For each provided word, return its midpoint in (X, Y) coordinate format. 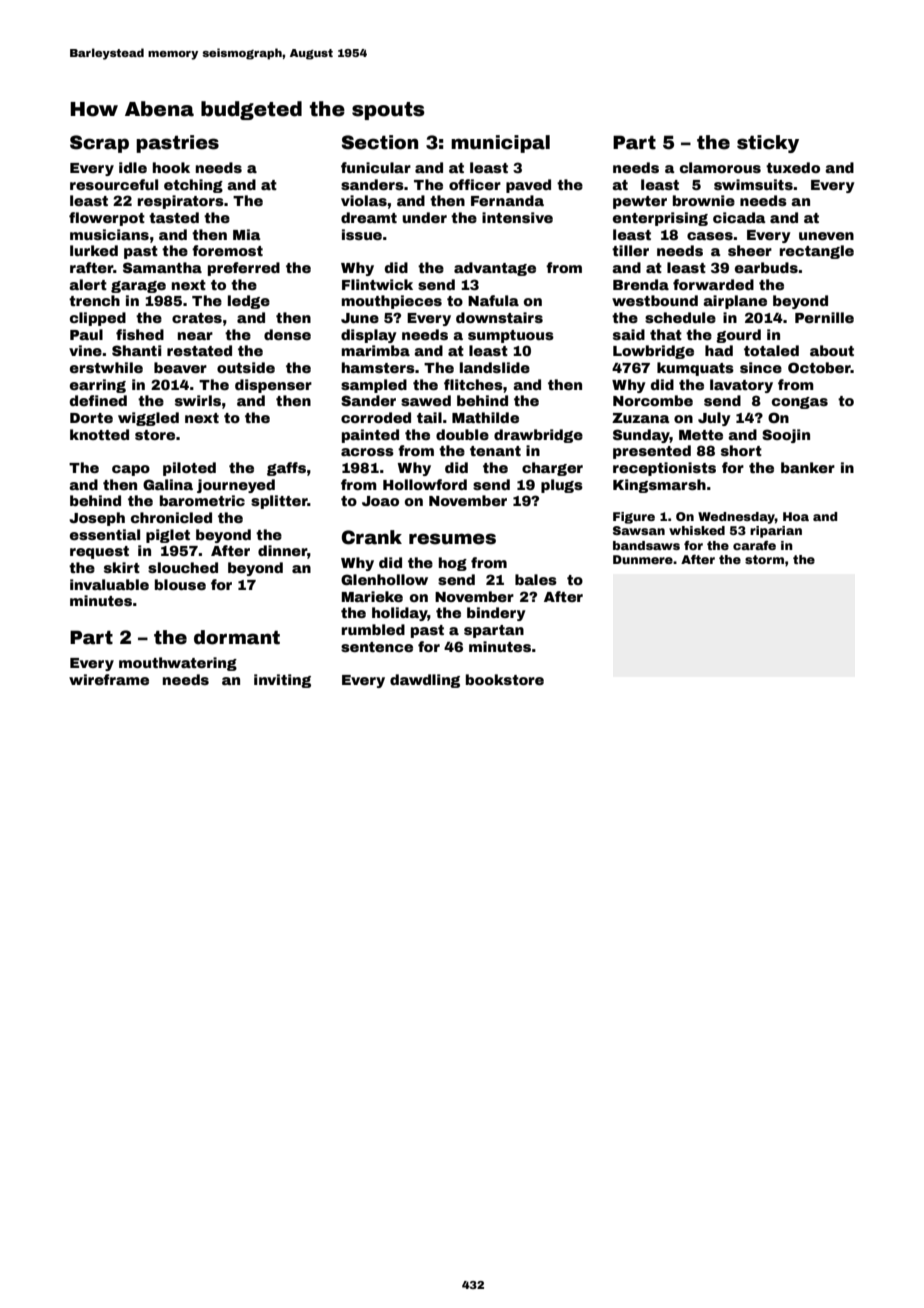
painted (370, 436)
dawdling (425, 681)
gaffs (286, 469)
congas (800, 403)
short (741, 450)
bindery (496, 614)
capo (131, 470)
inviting (282, 681)
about (832, 350)
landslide (495, 367)
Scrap (99, 144)
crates (197, 318)
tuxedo (793, 167)
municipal (500, 144)
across (367, 452)
